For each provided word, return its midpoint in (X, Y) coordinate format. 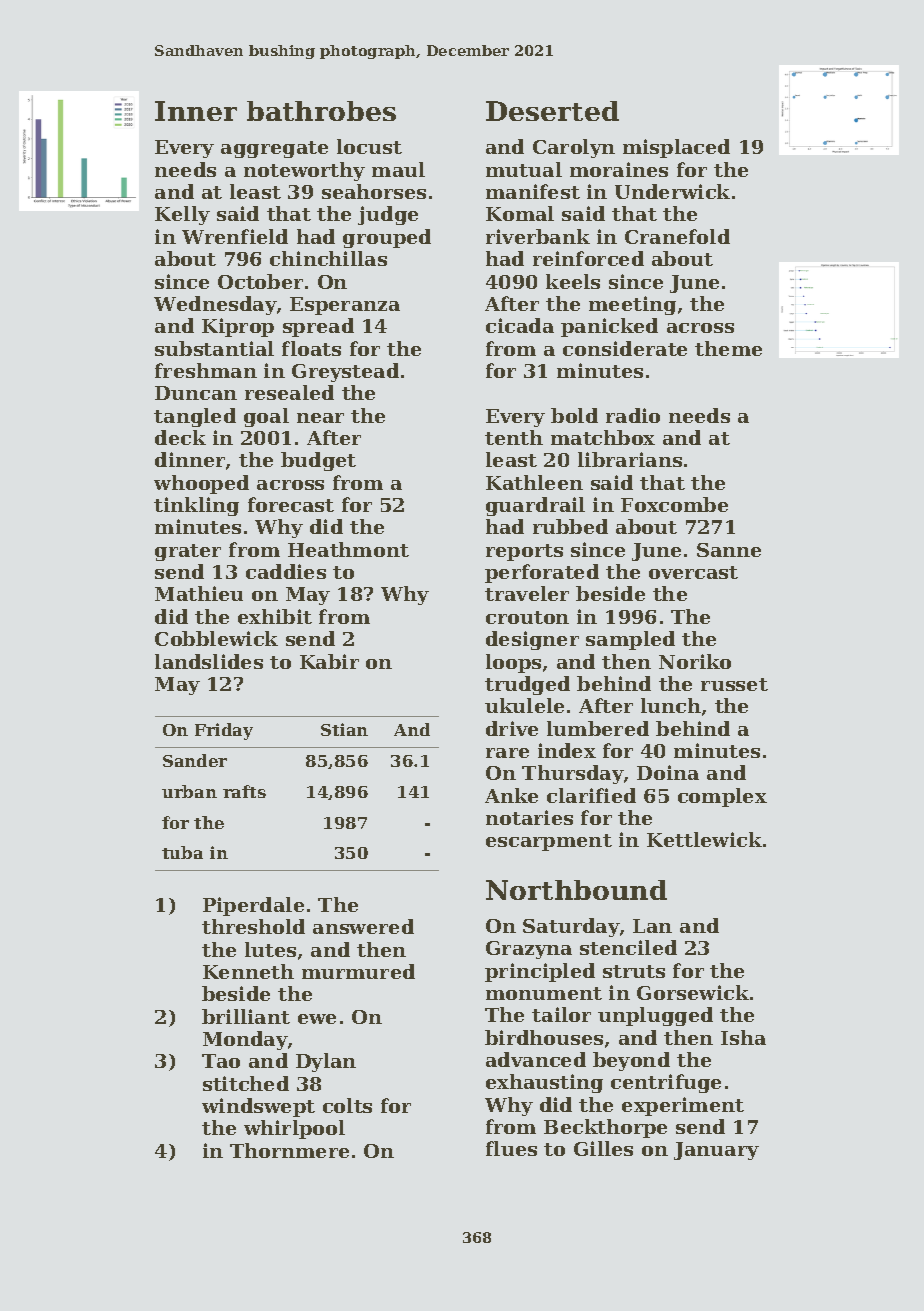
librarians (630, 459)
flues (511, 1148)
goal (266, 417)
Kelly (182, 215)
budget (318, 461)
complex (722, 797)
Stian (344, 729)
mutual (524, 169)
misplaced (676, 148)
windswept (258, 1107)
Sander (195, 760)
